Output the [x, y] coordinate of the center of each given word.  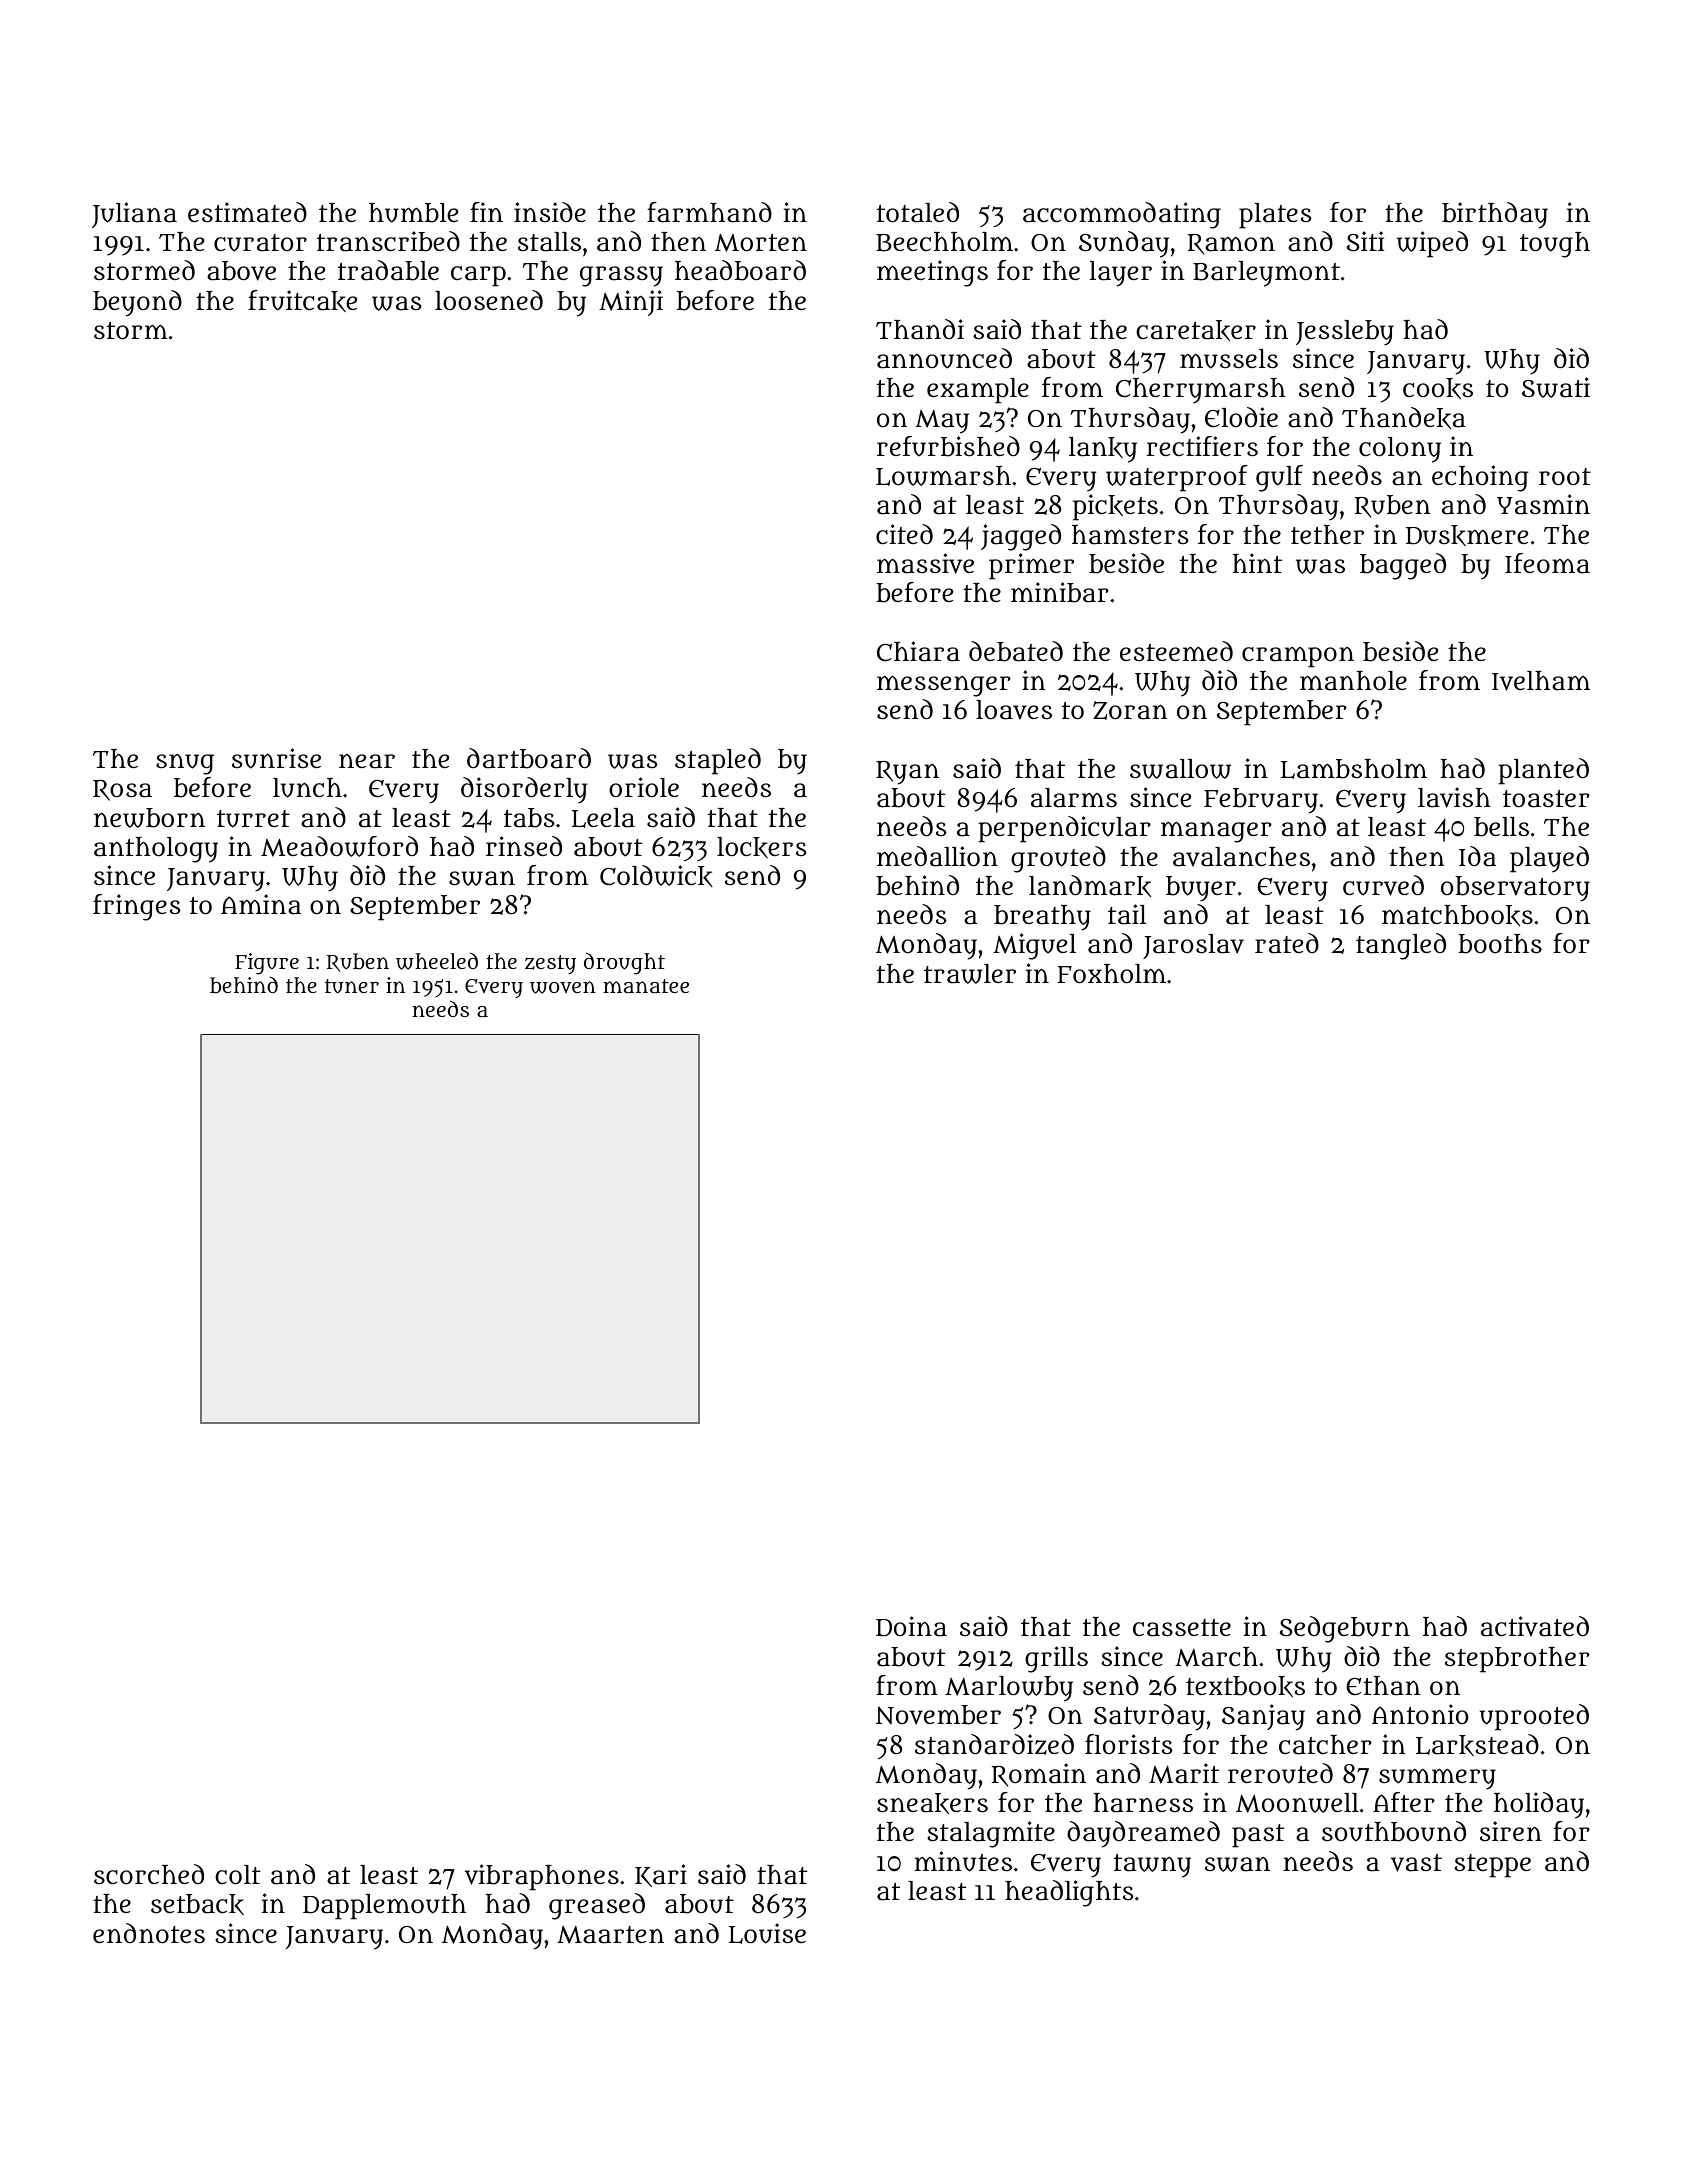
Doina [911, 1626]
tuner [352, 986]
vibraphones [542, 1877]
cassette [1182, 1628]
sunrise [276, 758]
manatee [646, 986]
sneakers [932, 1803]
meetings [932, 273]
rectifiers [1202, 446]
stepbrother [1517, 1660]
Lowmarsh [943, 476]
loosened [489, 300]
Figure [267, 964]
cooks [1438, 388]
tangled [1401, 946]
